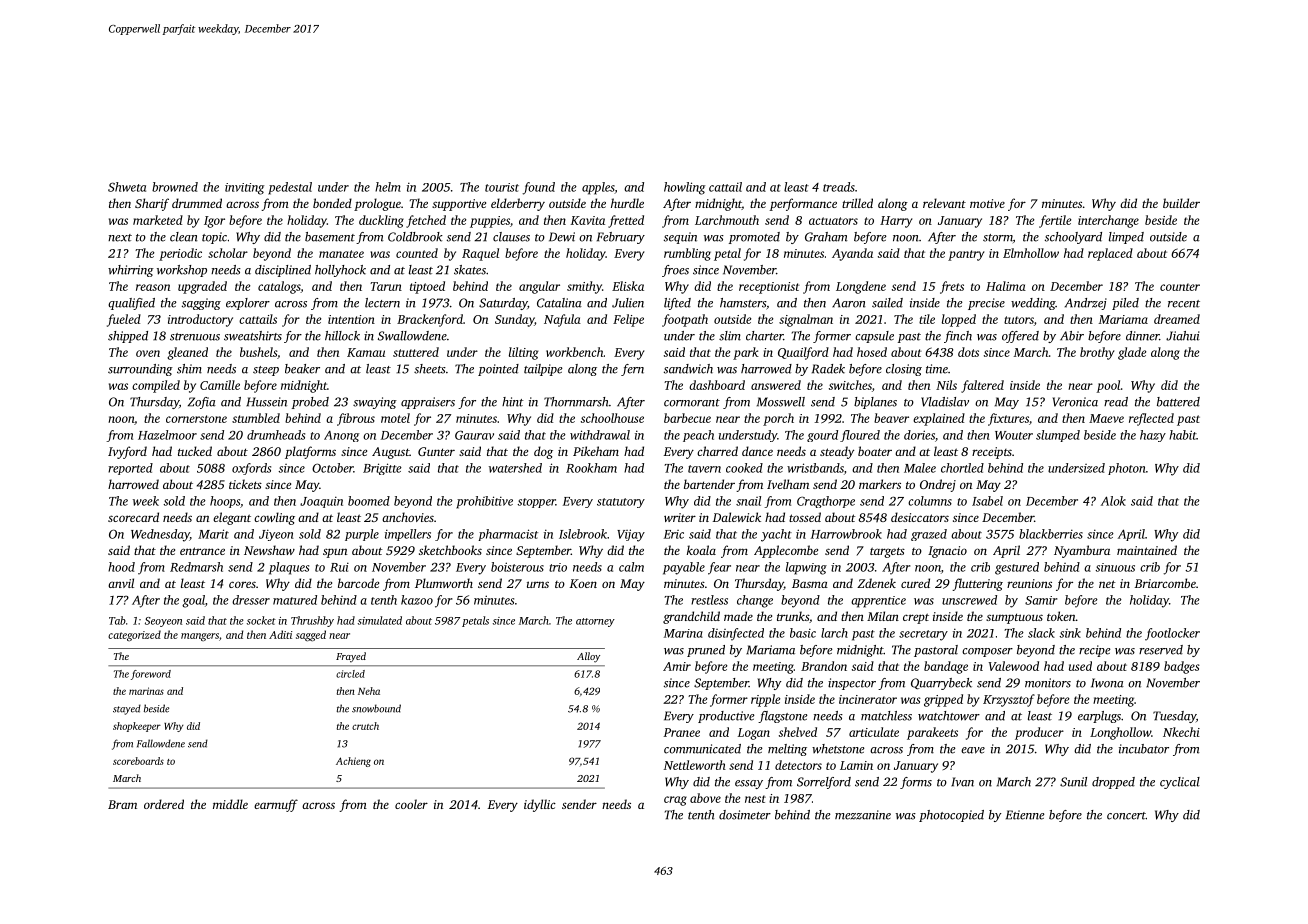  Describe the element at coordinates (1174, 717) in the document. I see `Tuesday` at that location.
